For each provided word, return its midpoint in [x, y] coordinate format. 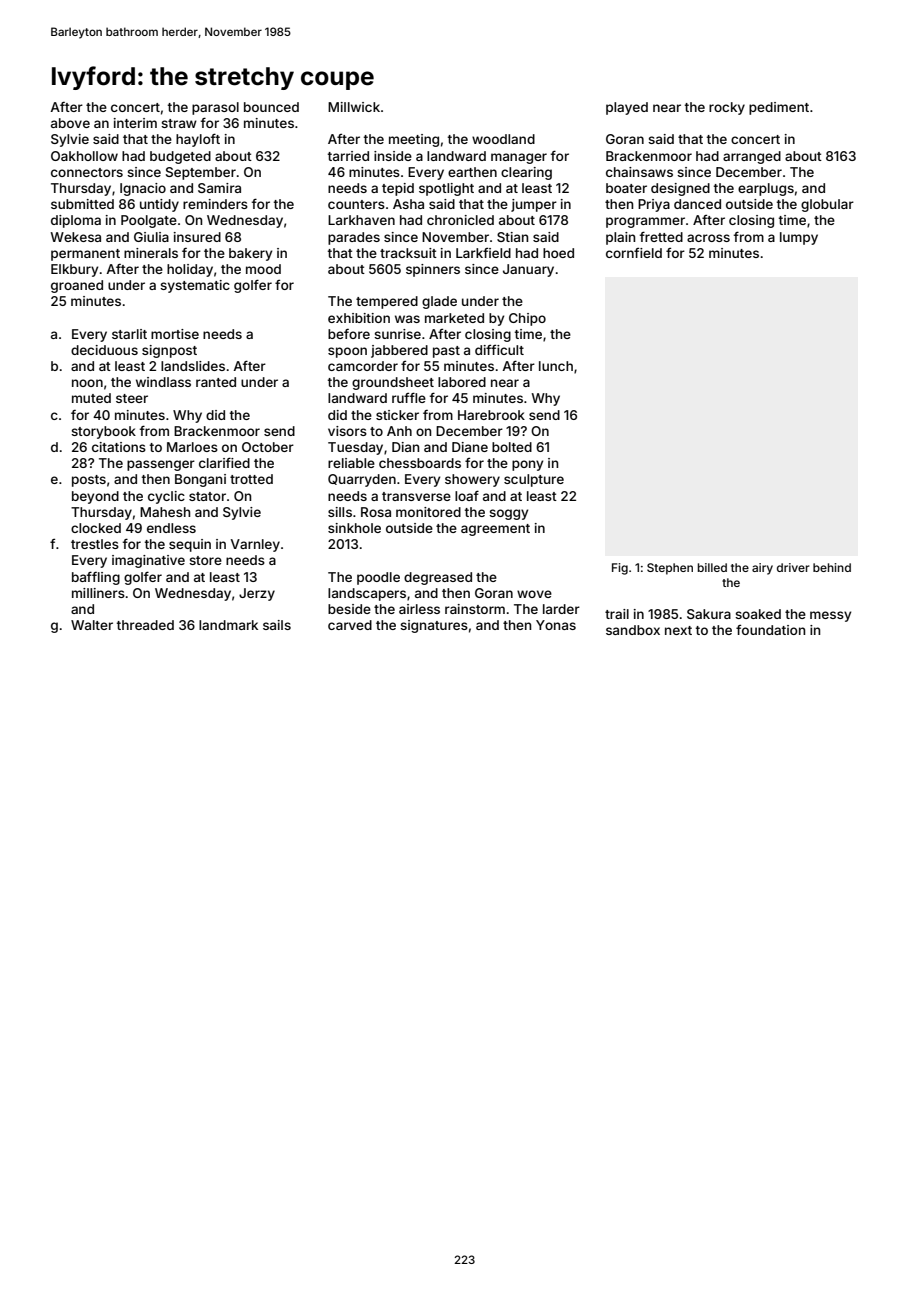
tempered [387, 302]
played [627, 108]
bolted [512, 447]
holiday [190, 270]
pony [527, 465]
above [70, 123]
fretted [661, 236]
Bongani [200, 480]
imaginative [148, 561]
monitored [428, 512]
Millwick [354, 107]
